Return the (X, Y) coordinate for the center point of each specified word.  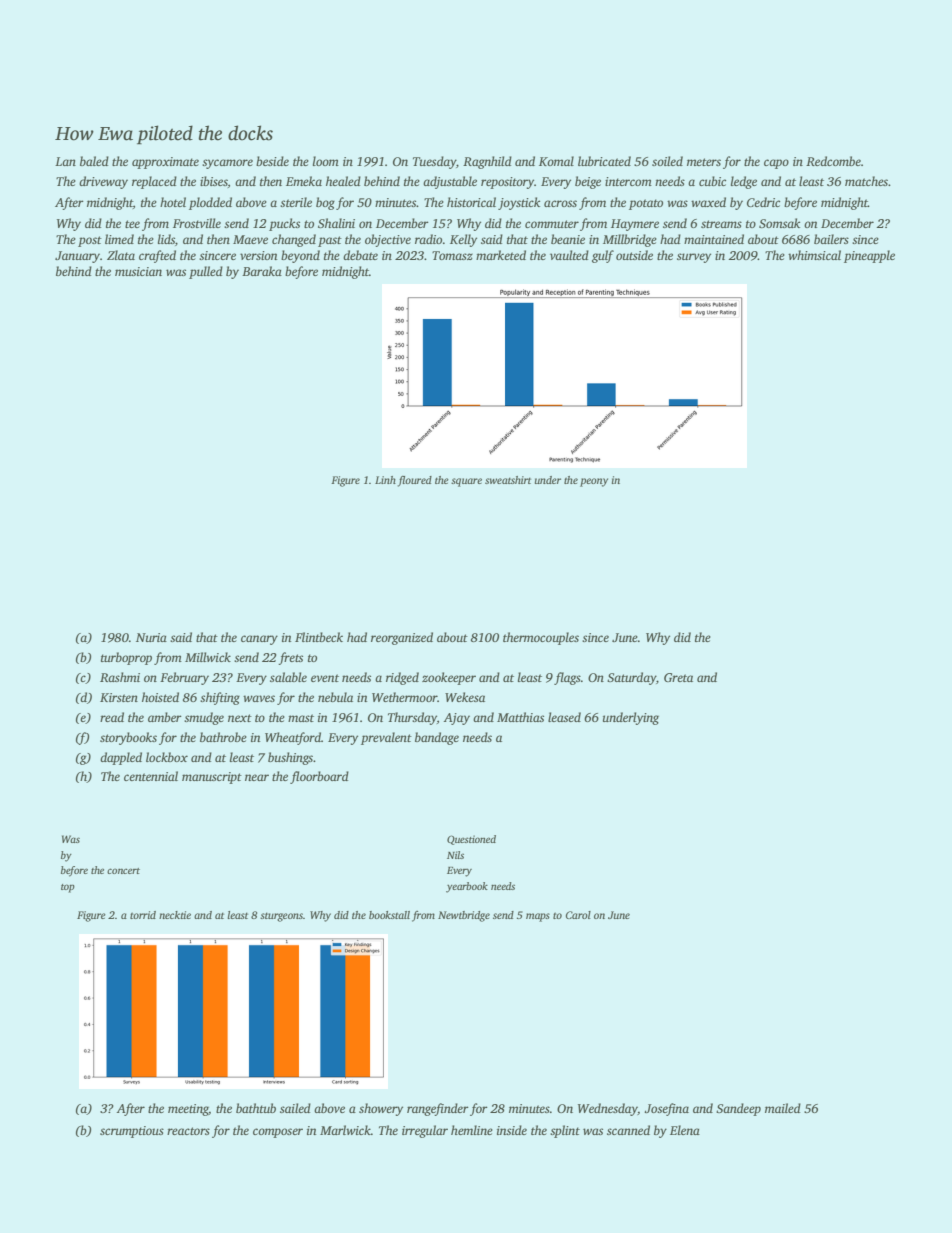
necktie (175, 915)
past (330, 241)
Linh (385, 480)
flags (567, 678)
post (90, 241)
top (68, 888)
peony (594, 482)
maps (538, 917)
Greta (678, 677)
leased (564, 717)
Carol (578, 915)
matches (866, 181)
